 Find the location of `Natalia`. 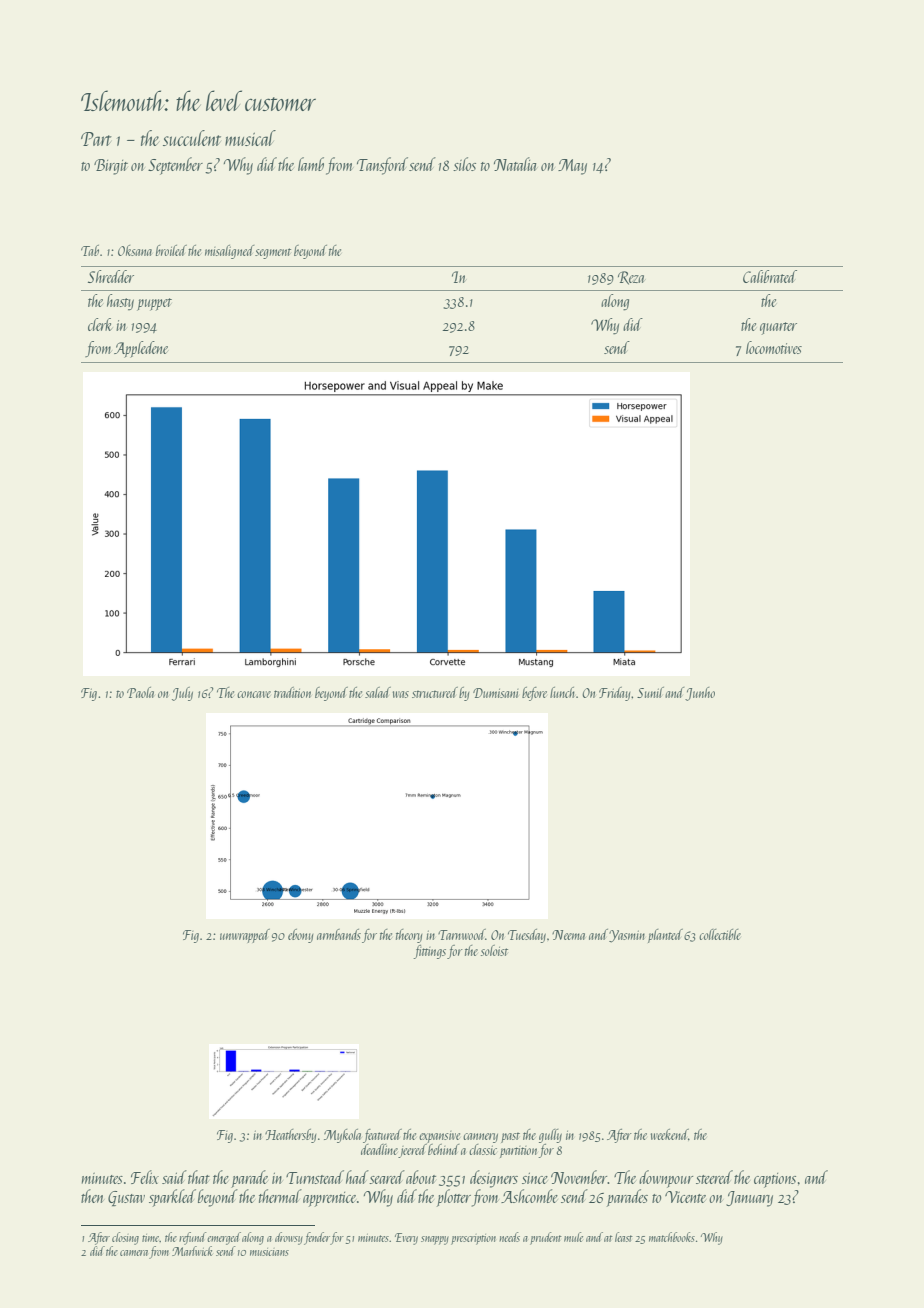

Natalia is located at coordinates (515, 164).
